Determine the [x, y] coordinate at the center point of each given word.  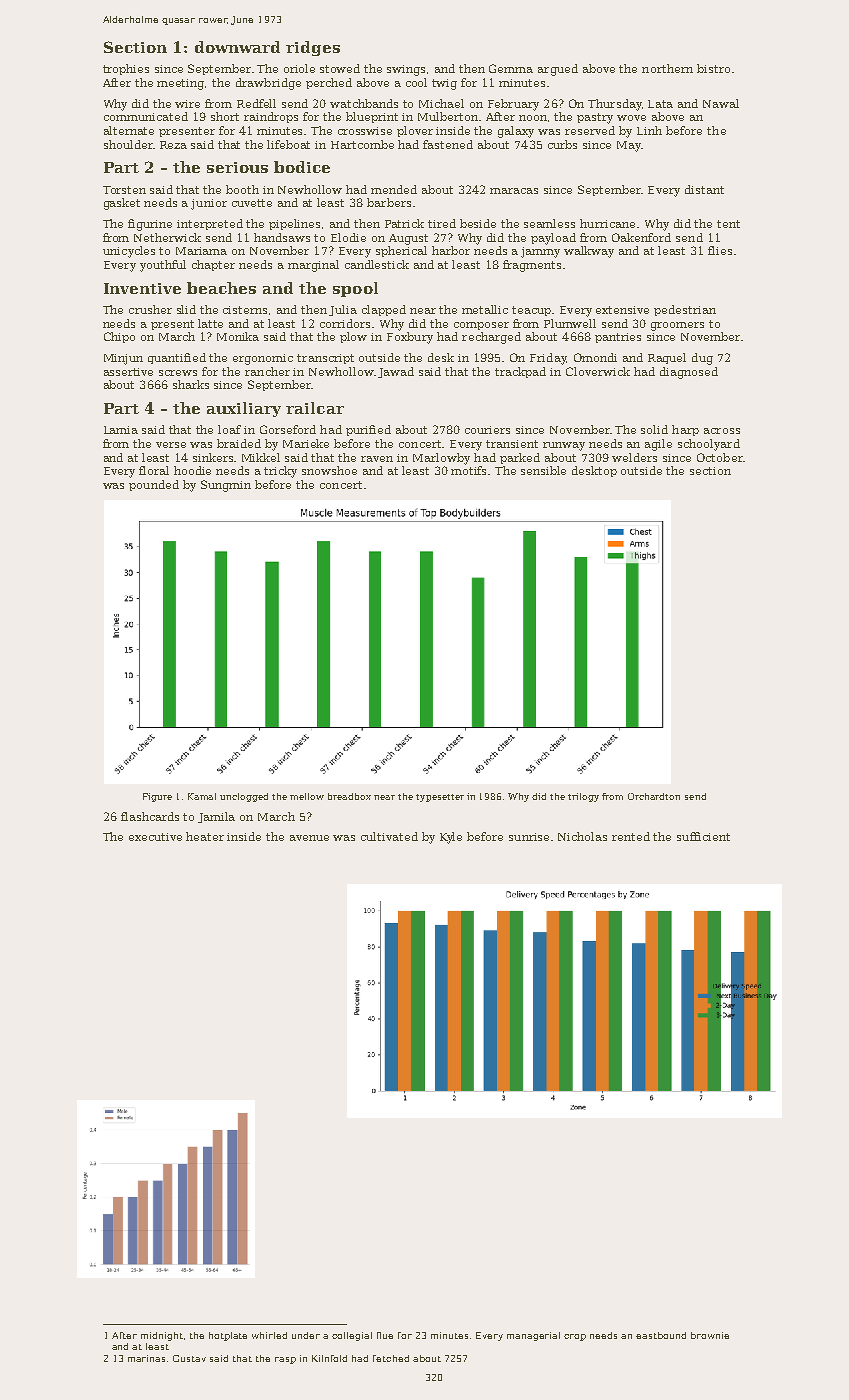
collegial [352, 1336]
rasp [285, 1360]
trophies [126, 69]
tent [728, 224]
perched [329, 83]
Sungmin [226, 486]
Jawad [396, 372]
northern [667, 68]
